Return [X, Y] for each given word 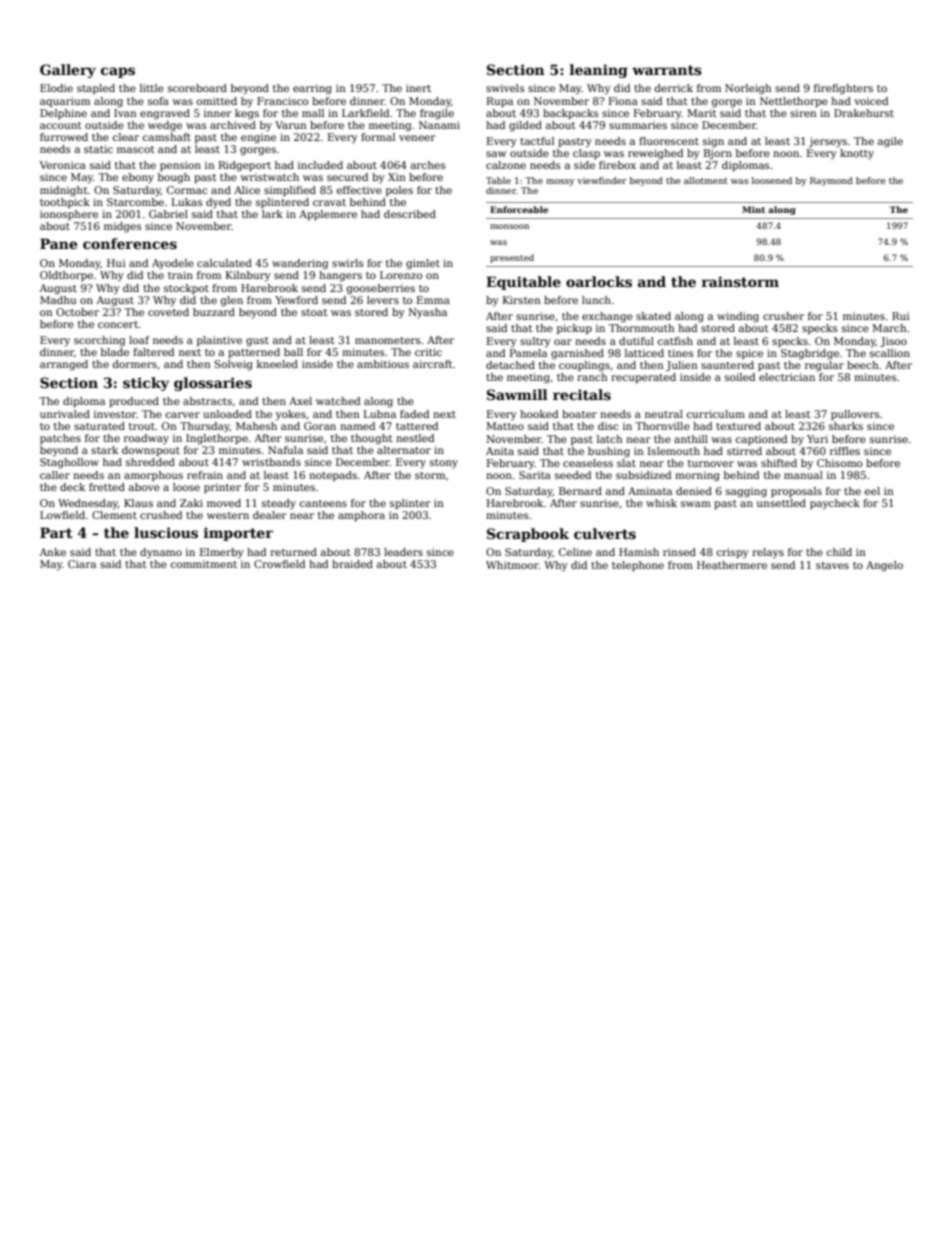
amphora [361, 516]
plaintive [219, 341]
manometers [387, 340]
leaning [599, 71]
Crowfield [279, 564]
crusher [783, 316]
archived [233, 125]
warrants [667, 70]
